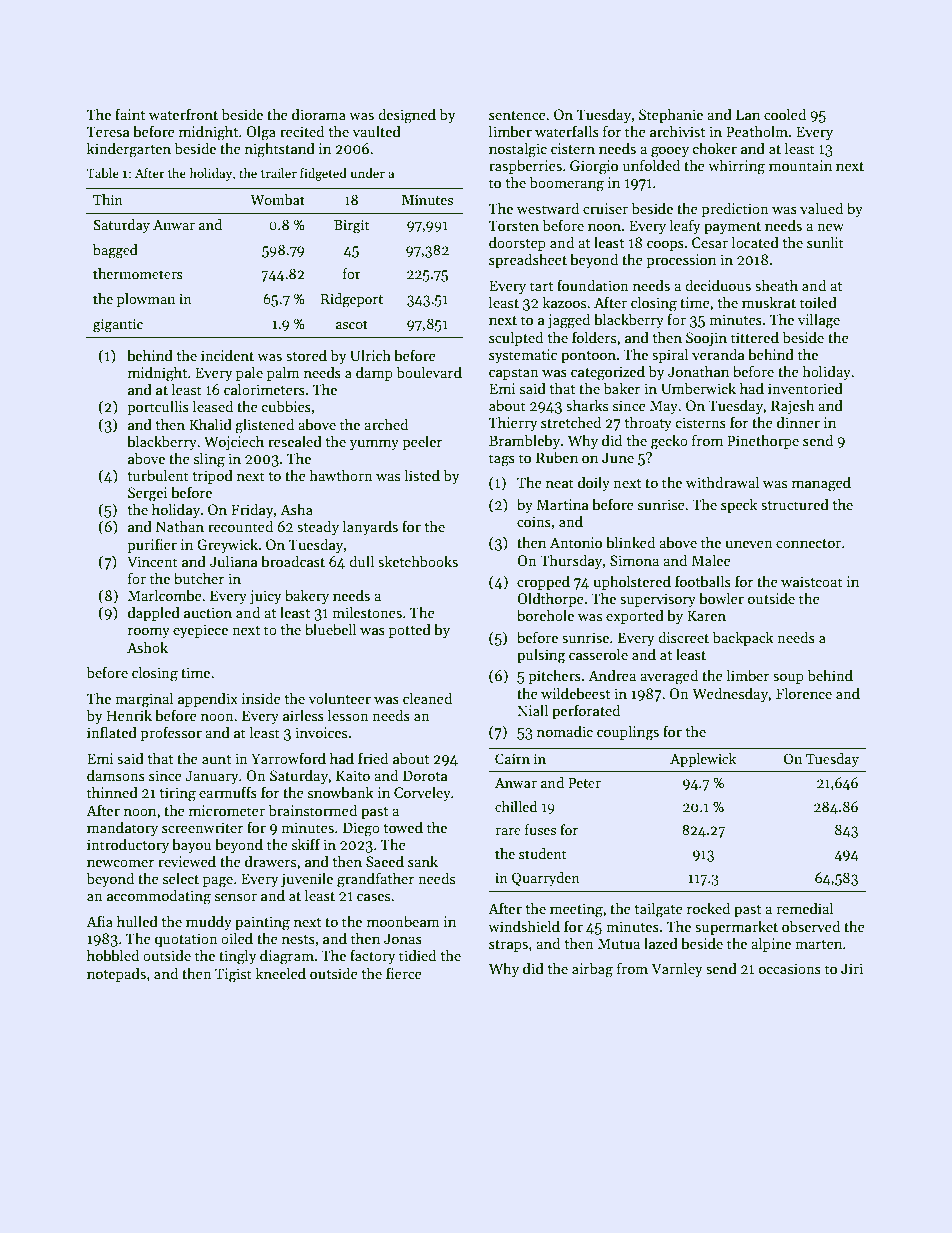  Describe the element at coordinates (115, 251) in the screenshot. I see `bagged` at that location.
